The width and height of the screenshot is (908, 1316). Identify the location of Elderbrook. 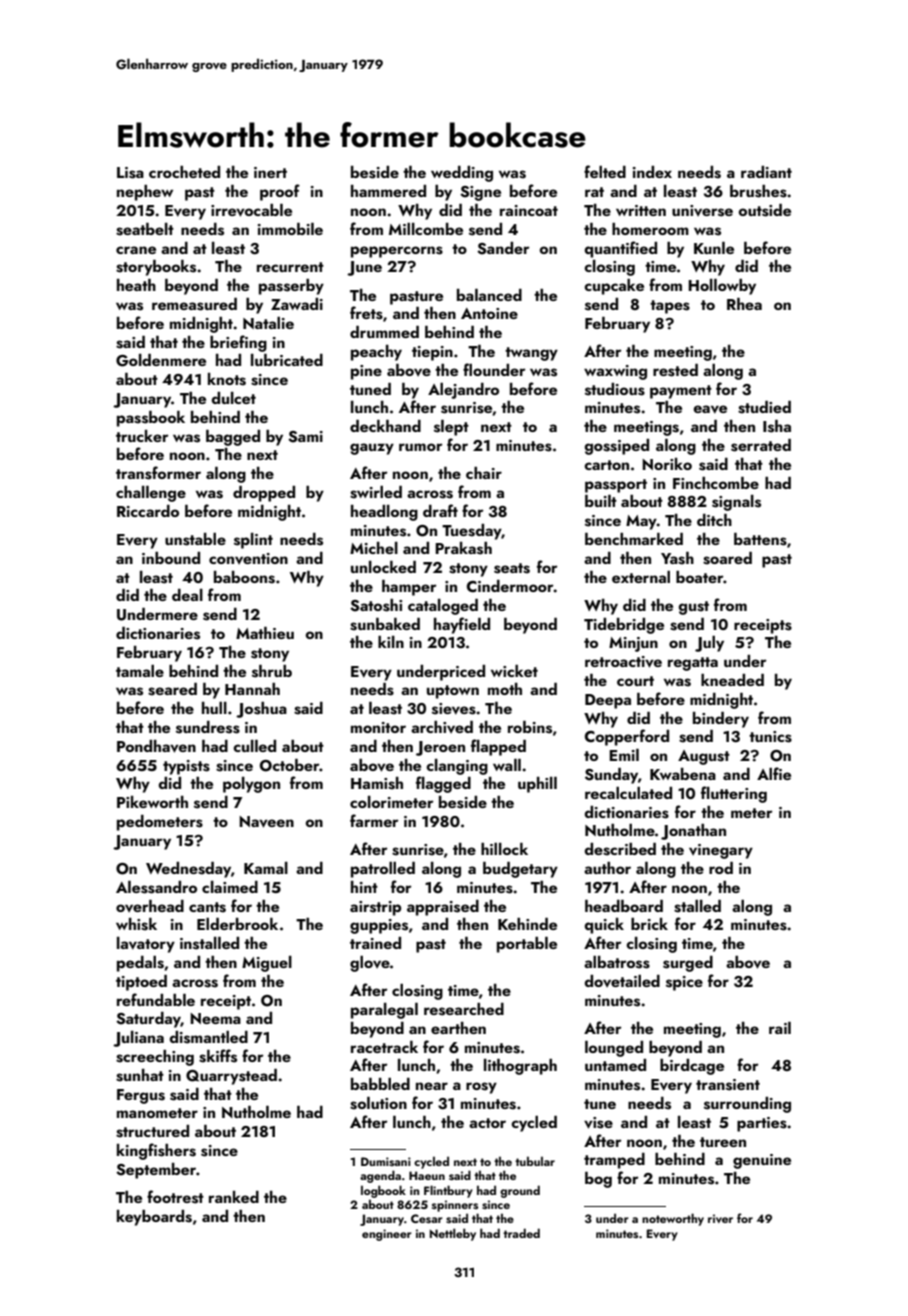
(237, 924).
